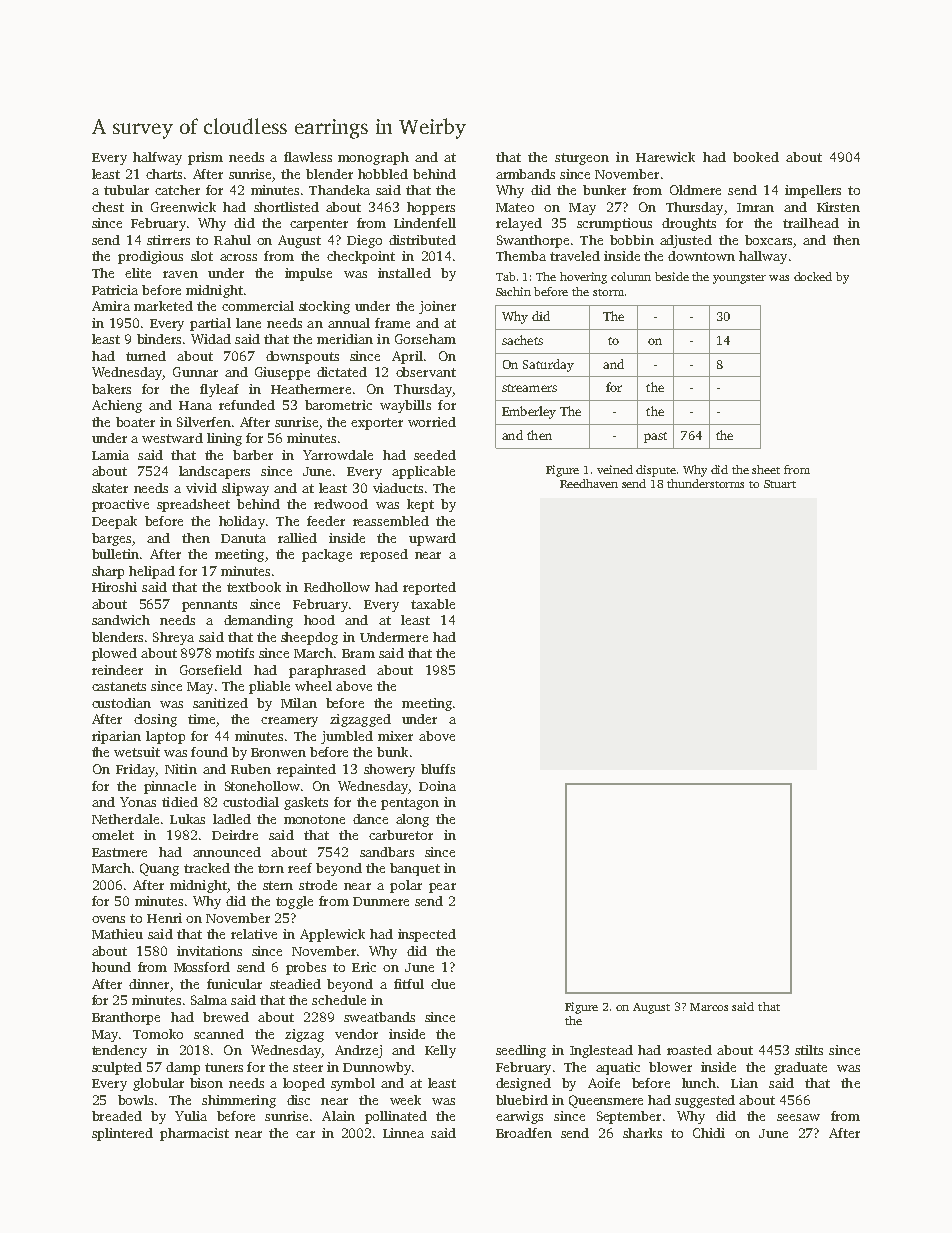  Describe the element at coordinates (813, 276) in the document. I see `docked` at that location.
